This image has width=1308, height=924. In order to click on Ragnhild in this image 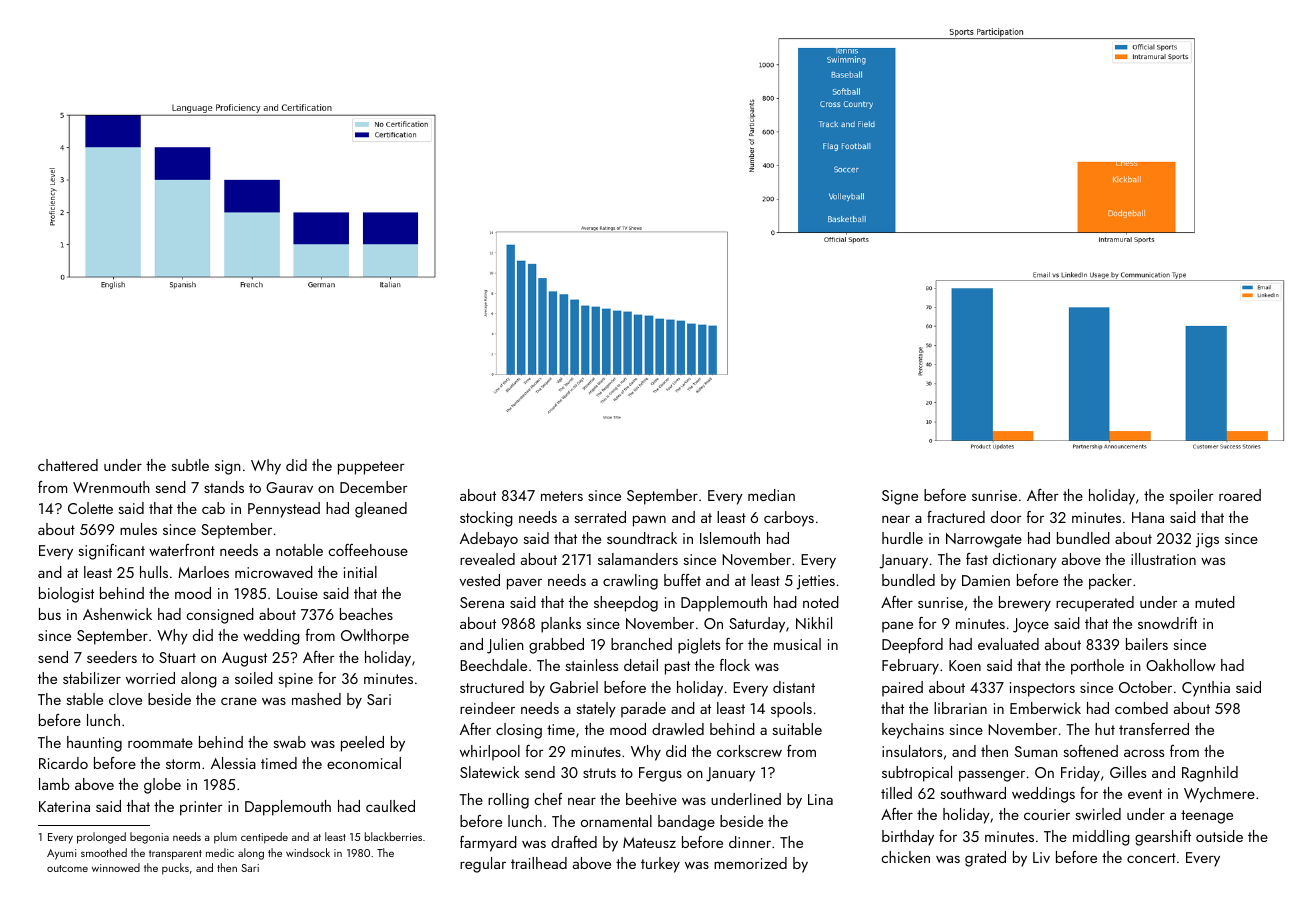, I will do `click(1210, 774)`.
